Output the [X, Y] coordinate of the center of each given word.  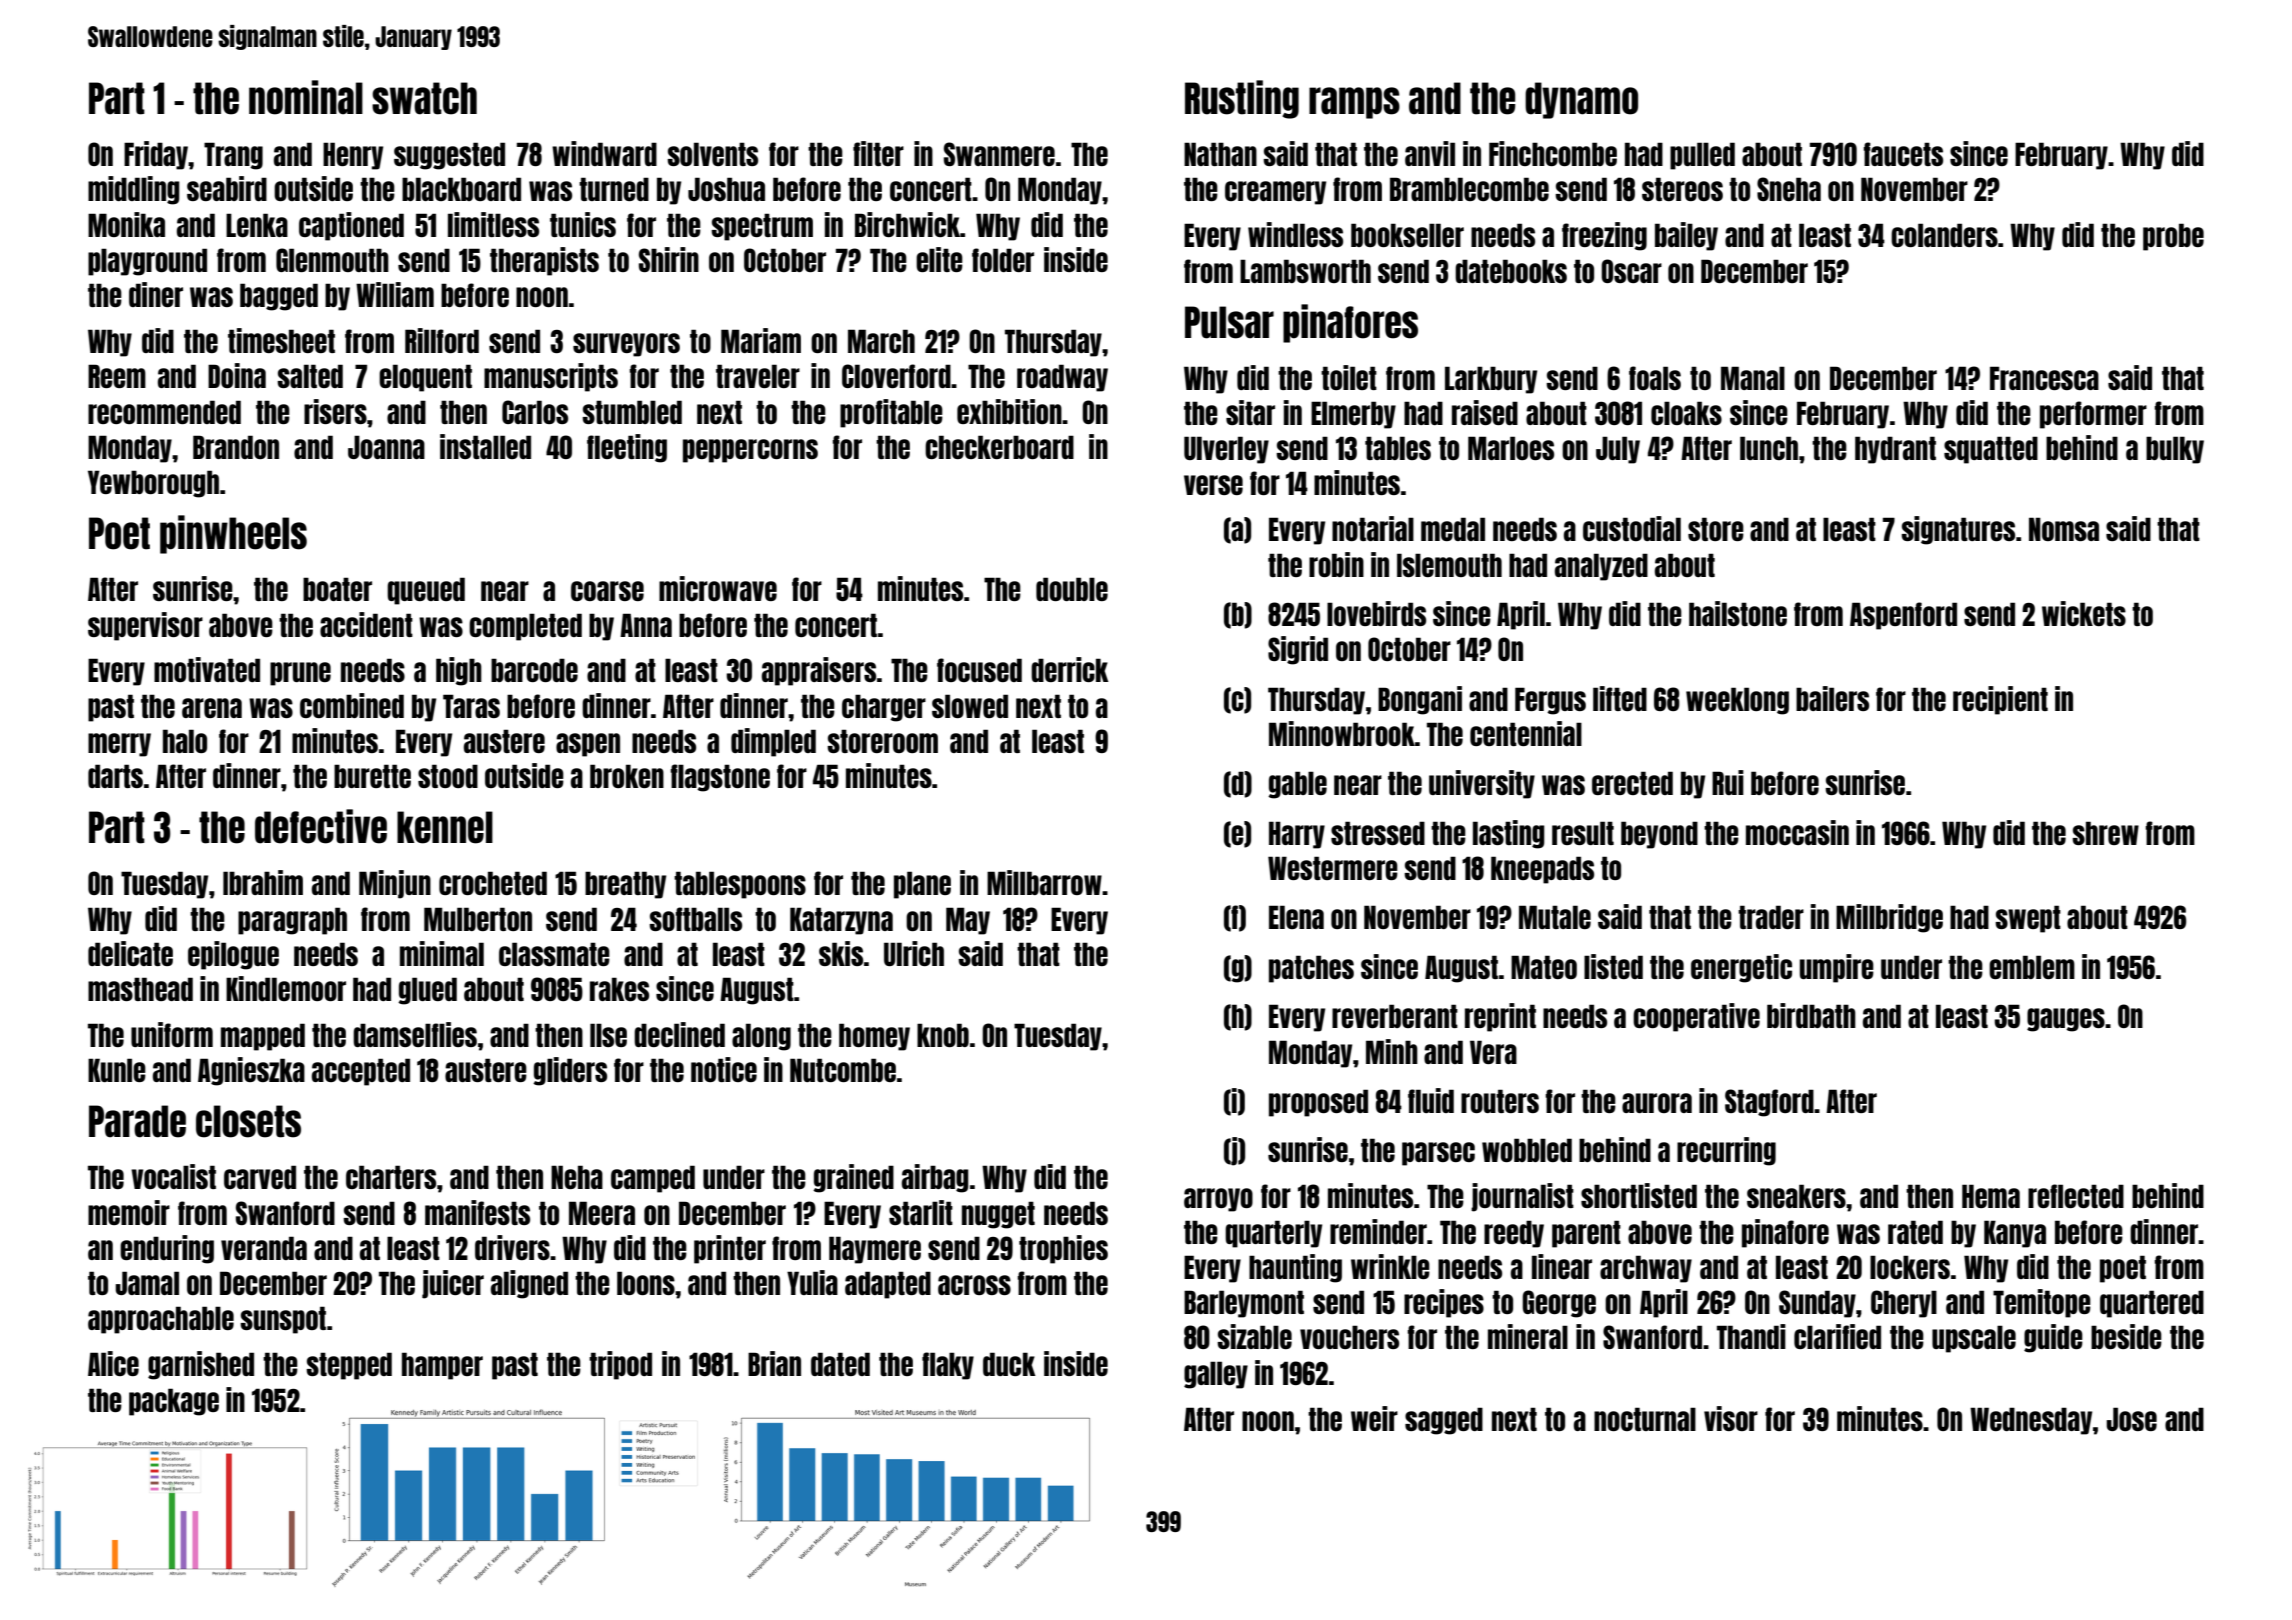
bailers [1832, 698]
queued [426, 591]
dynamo [1581, 100]
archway [1646, 1269]
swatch [424, 98]
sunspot [283, 1320]
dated [840, 1364]
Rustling [1242, 99]
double [1072, 589]
